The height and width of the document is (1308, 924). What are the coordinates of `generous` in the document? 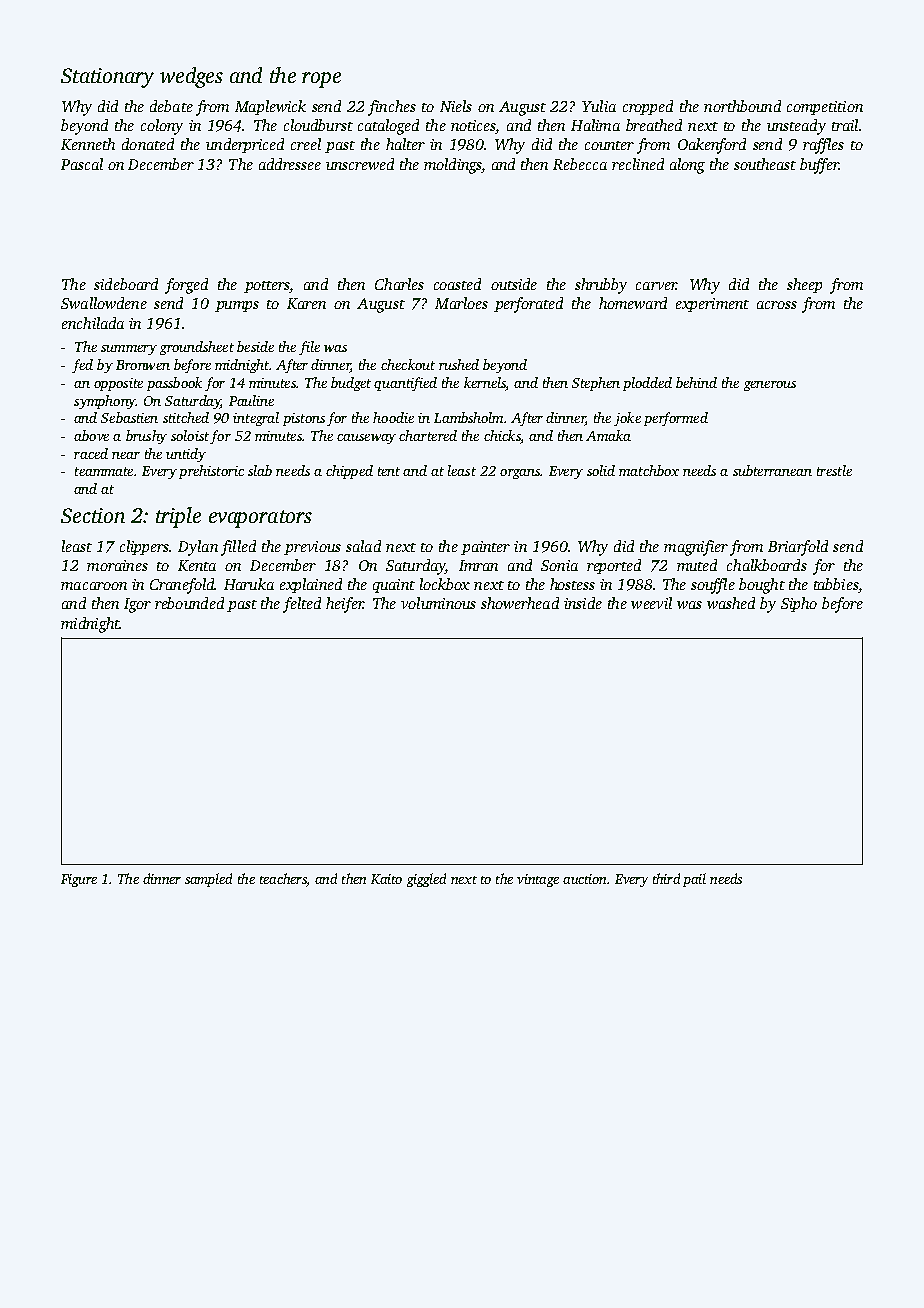 It's located at (770, 386).
